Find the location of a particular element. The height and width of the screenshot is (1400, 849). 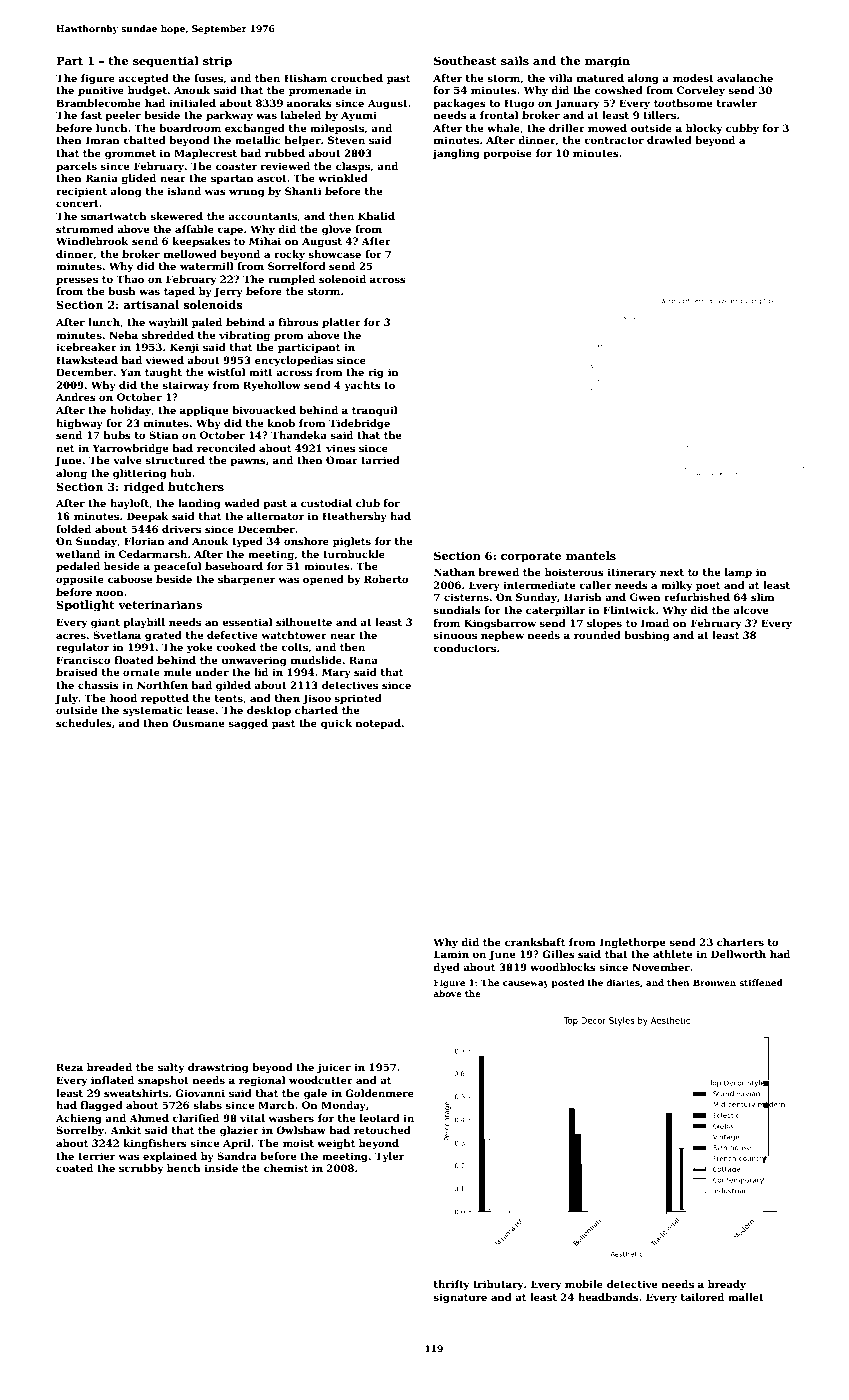

coated is located at coordinates (74, 1168).
